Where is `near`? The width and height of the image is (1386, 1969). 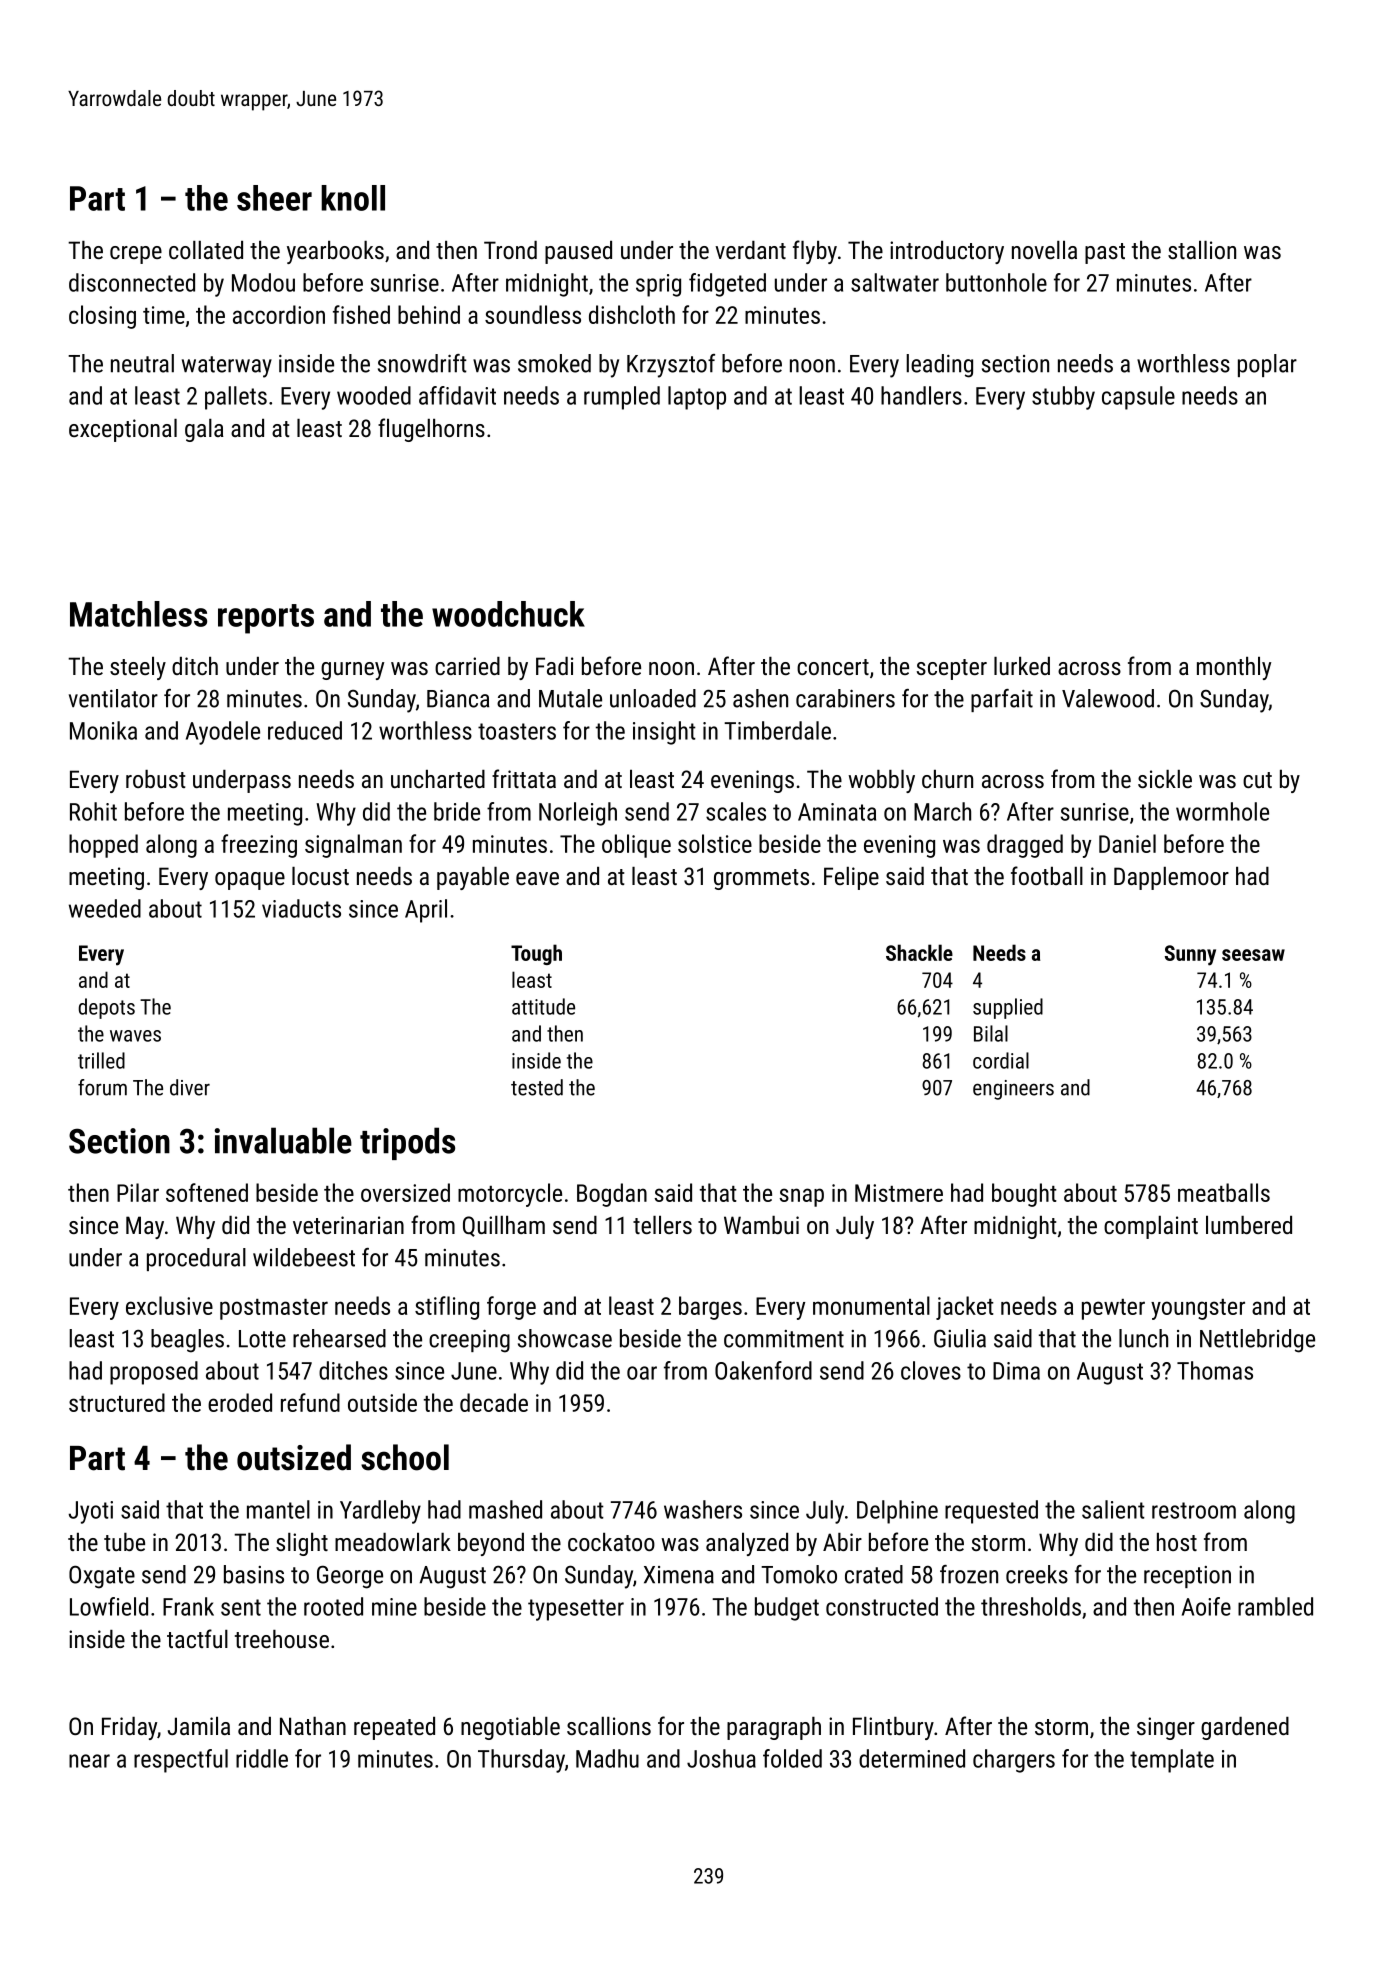
near is located at coordinates (89, 1761).
